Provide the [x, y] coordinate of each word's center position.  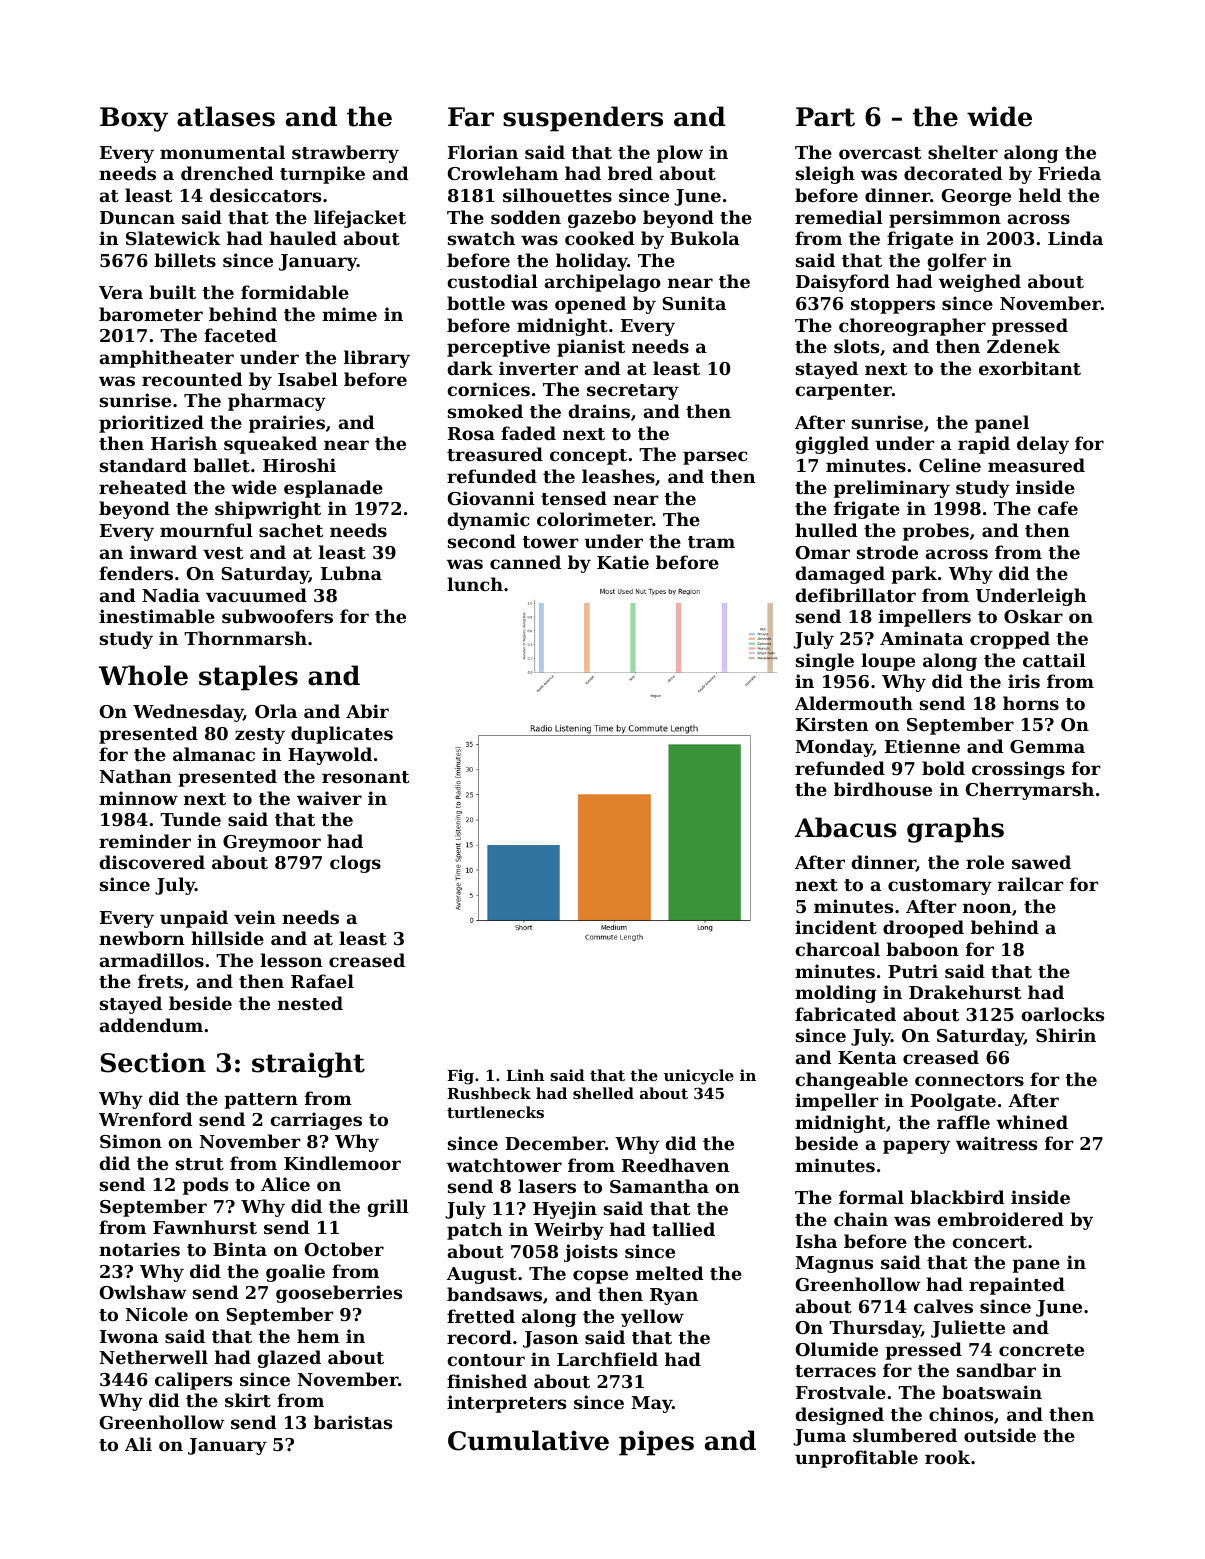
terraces [835, 1371]
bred [630, 173]
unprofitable [856, 1459]
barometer [151, 314]
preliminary [892, 489]
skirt [248, 1400]
